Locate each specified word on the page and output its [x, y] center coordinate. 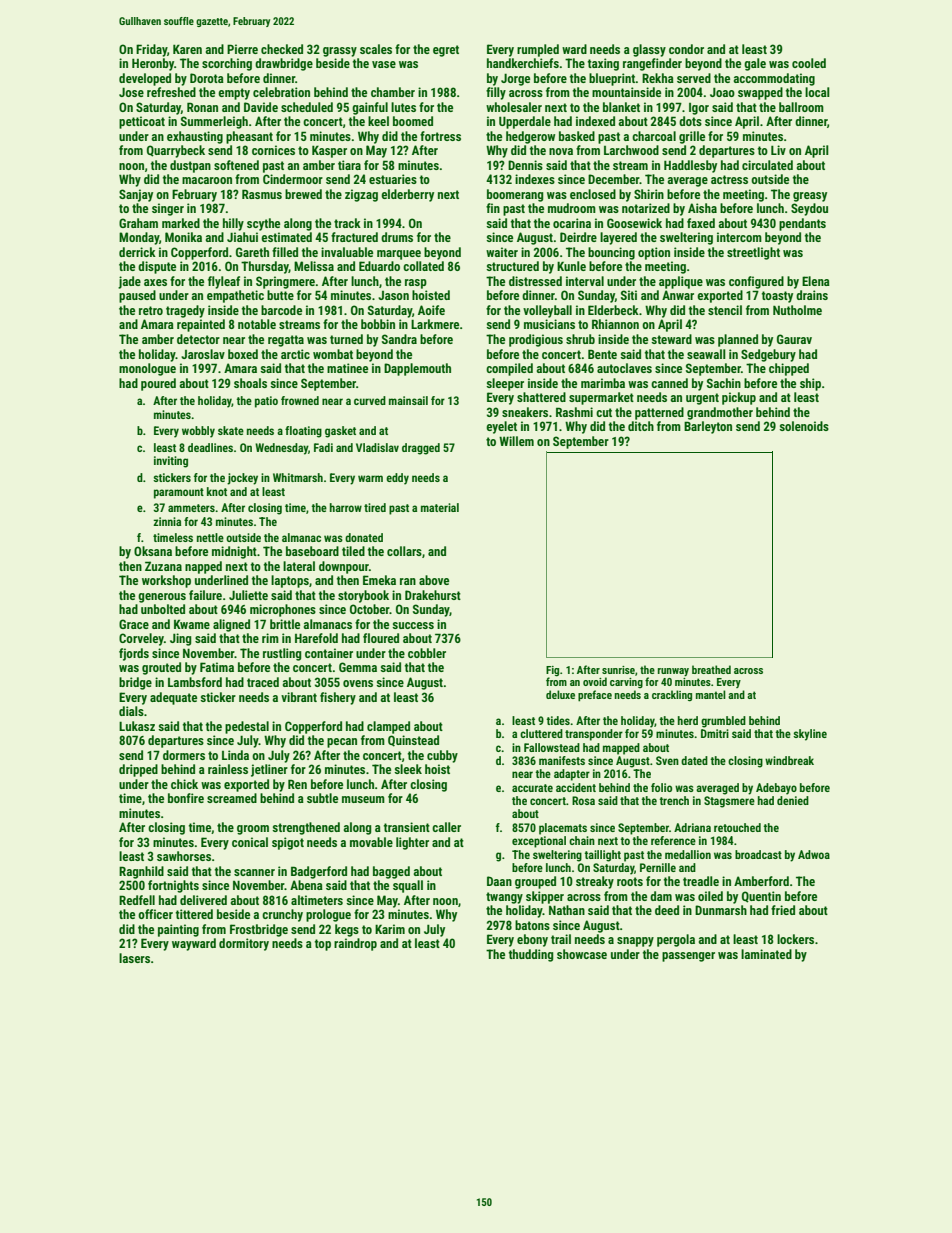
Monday [139, 238]
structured [512, 266]
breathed [711, 669]
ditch [641, 426]
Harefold [316, 638]
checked [282, 49]
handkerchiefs [523, 63]
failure [205, 595]
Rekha [658, 78]
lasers [134, 958]
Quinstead [413, 741]
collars [404, 551]
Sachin [724, 383]
